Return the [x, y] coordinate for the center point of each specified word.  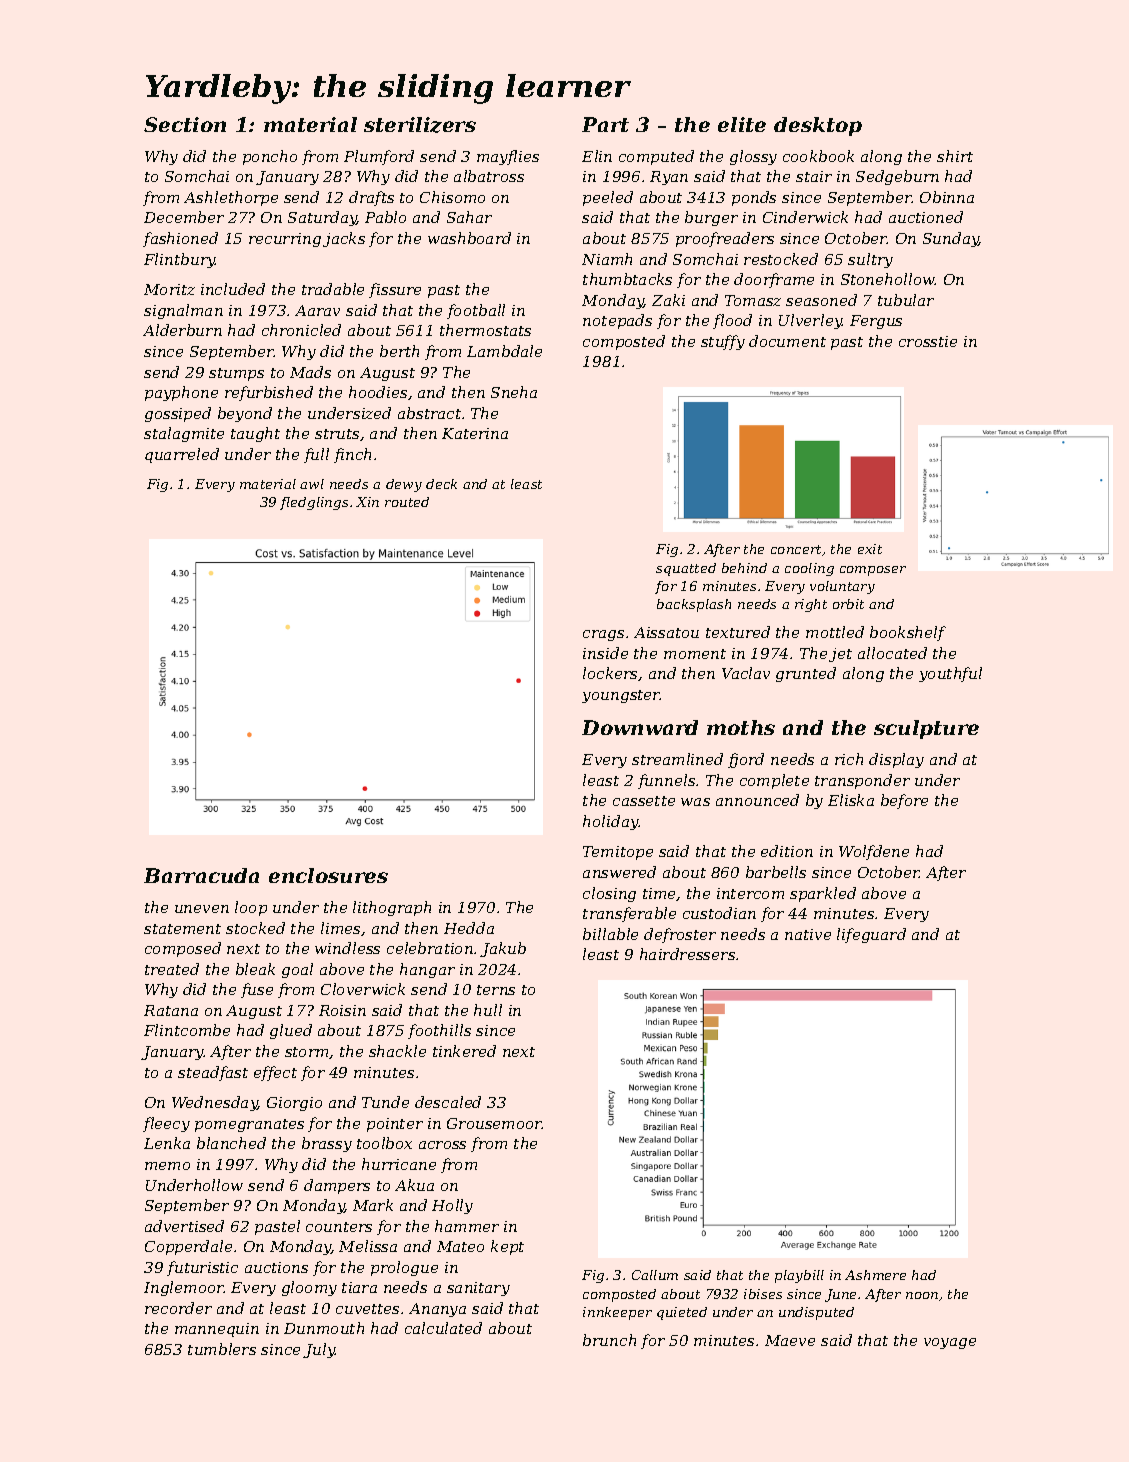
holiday [611, 822]
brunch [609, 1340]
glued [291, 1031]
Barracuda [201, 875]
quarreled [182, 455]
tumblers [222, 1349]
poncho [270, 157]
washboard [469, 238]
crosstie [928, 341]
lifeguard [871, 935]
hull [488, 1010]
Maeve [790, 1340]
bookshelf [908, 633]
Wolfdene [874, 852]
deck [441, 484]
